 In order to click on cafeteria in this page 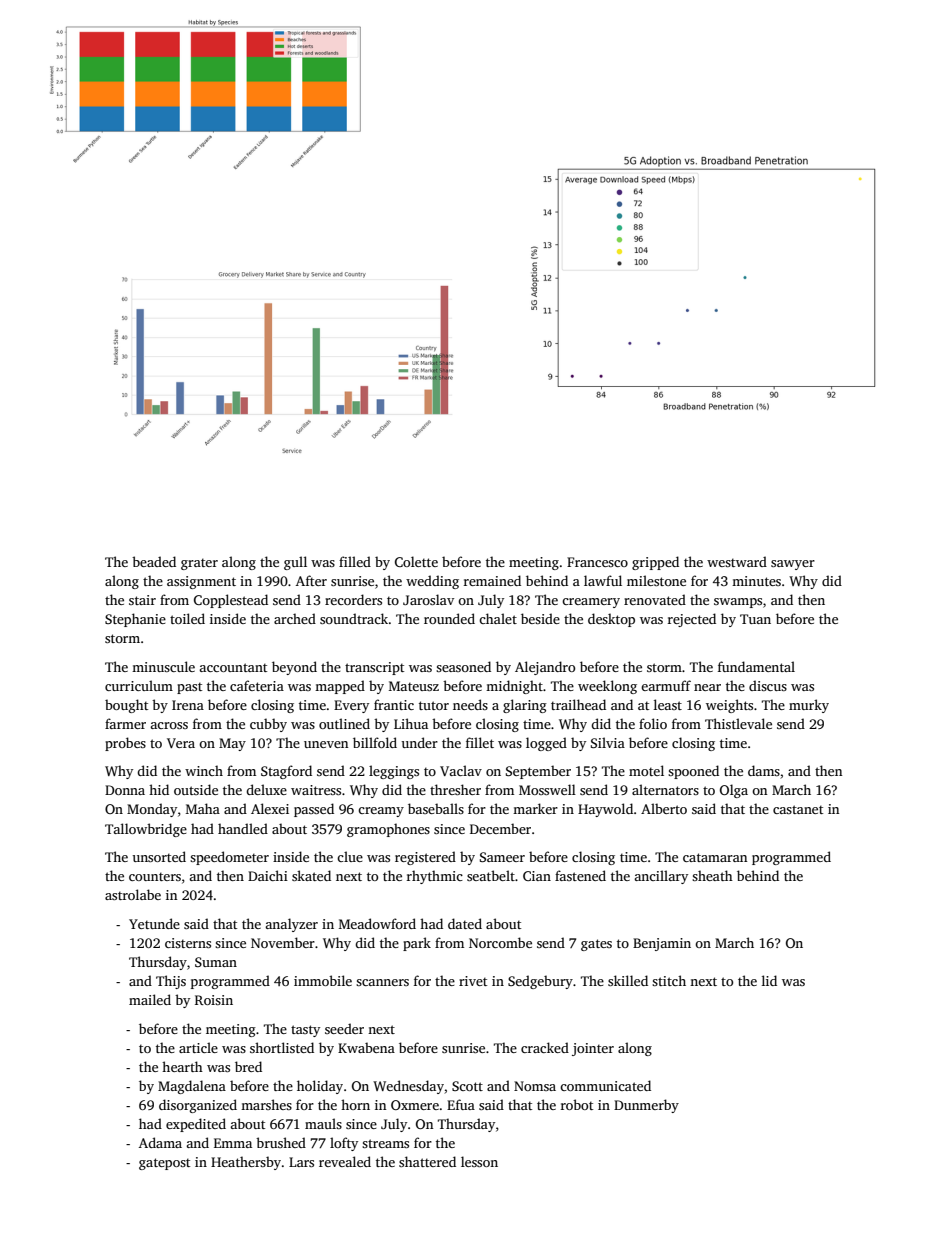, I will do `click(257, 685)`.
